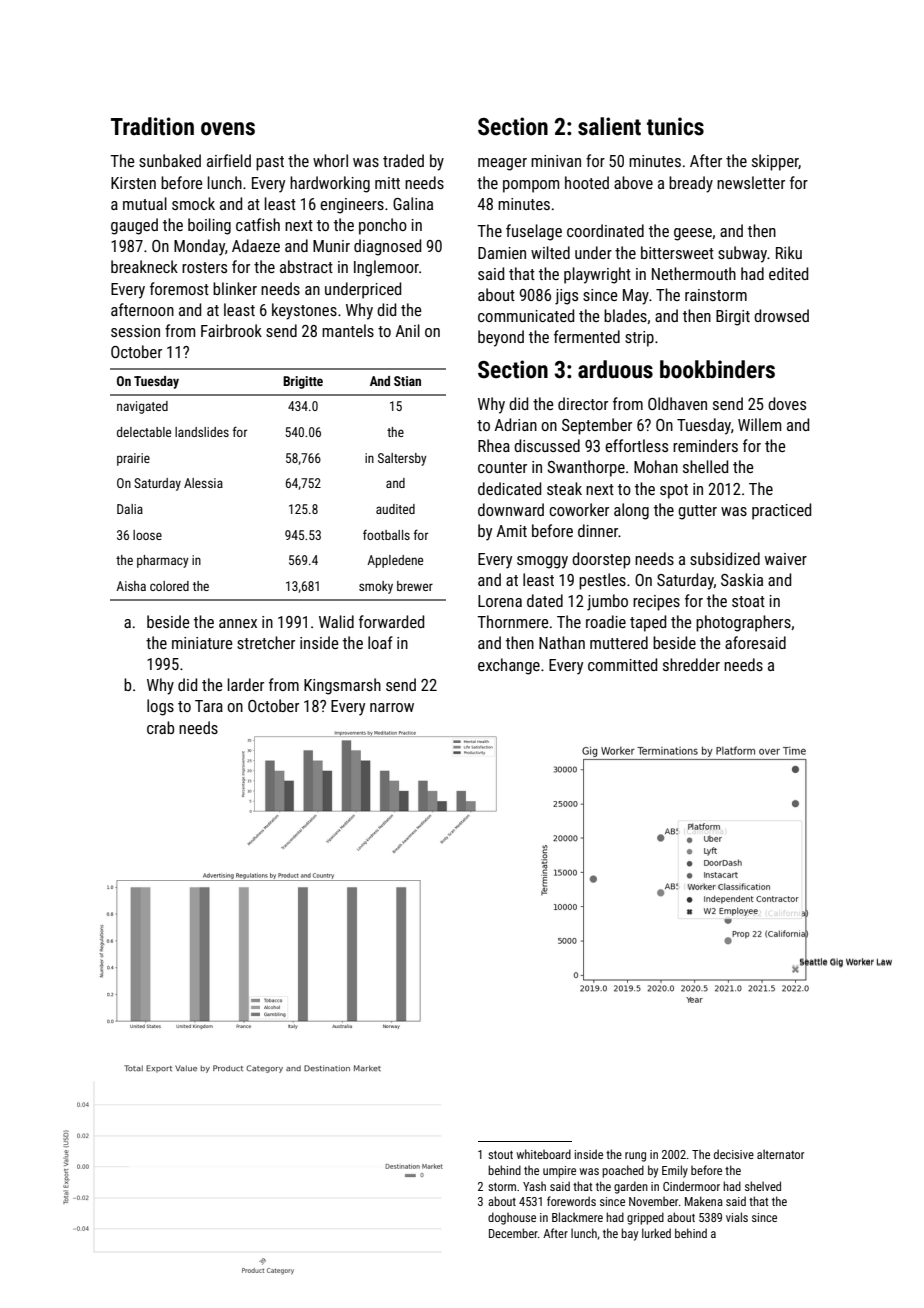 This screenshot has height=1308, width=924. I want to click on crab, so click(160, 727).
